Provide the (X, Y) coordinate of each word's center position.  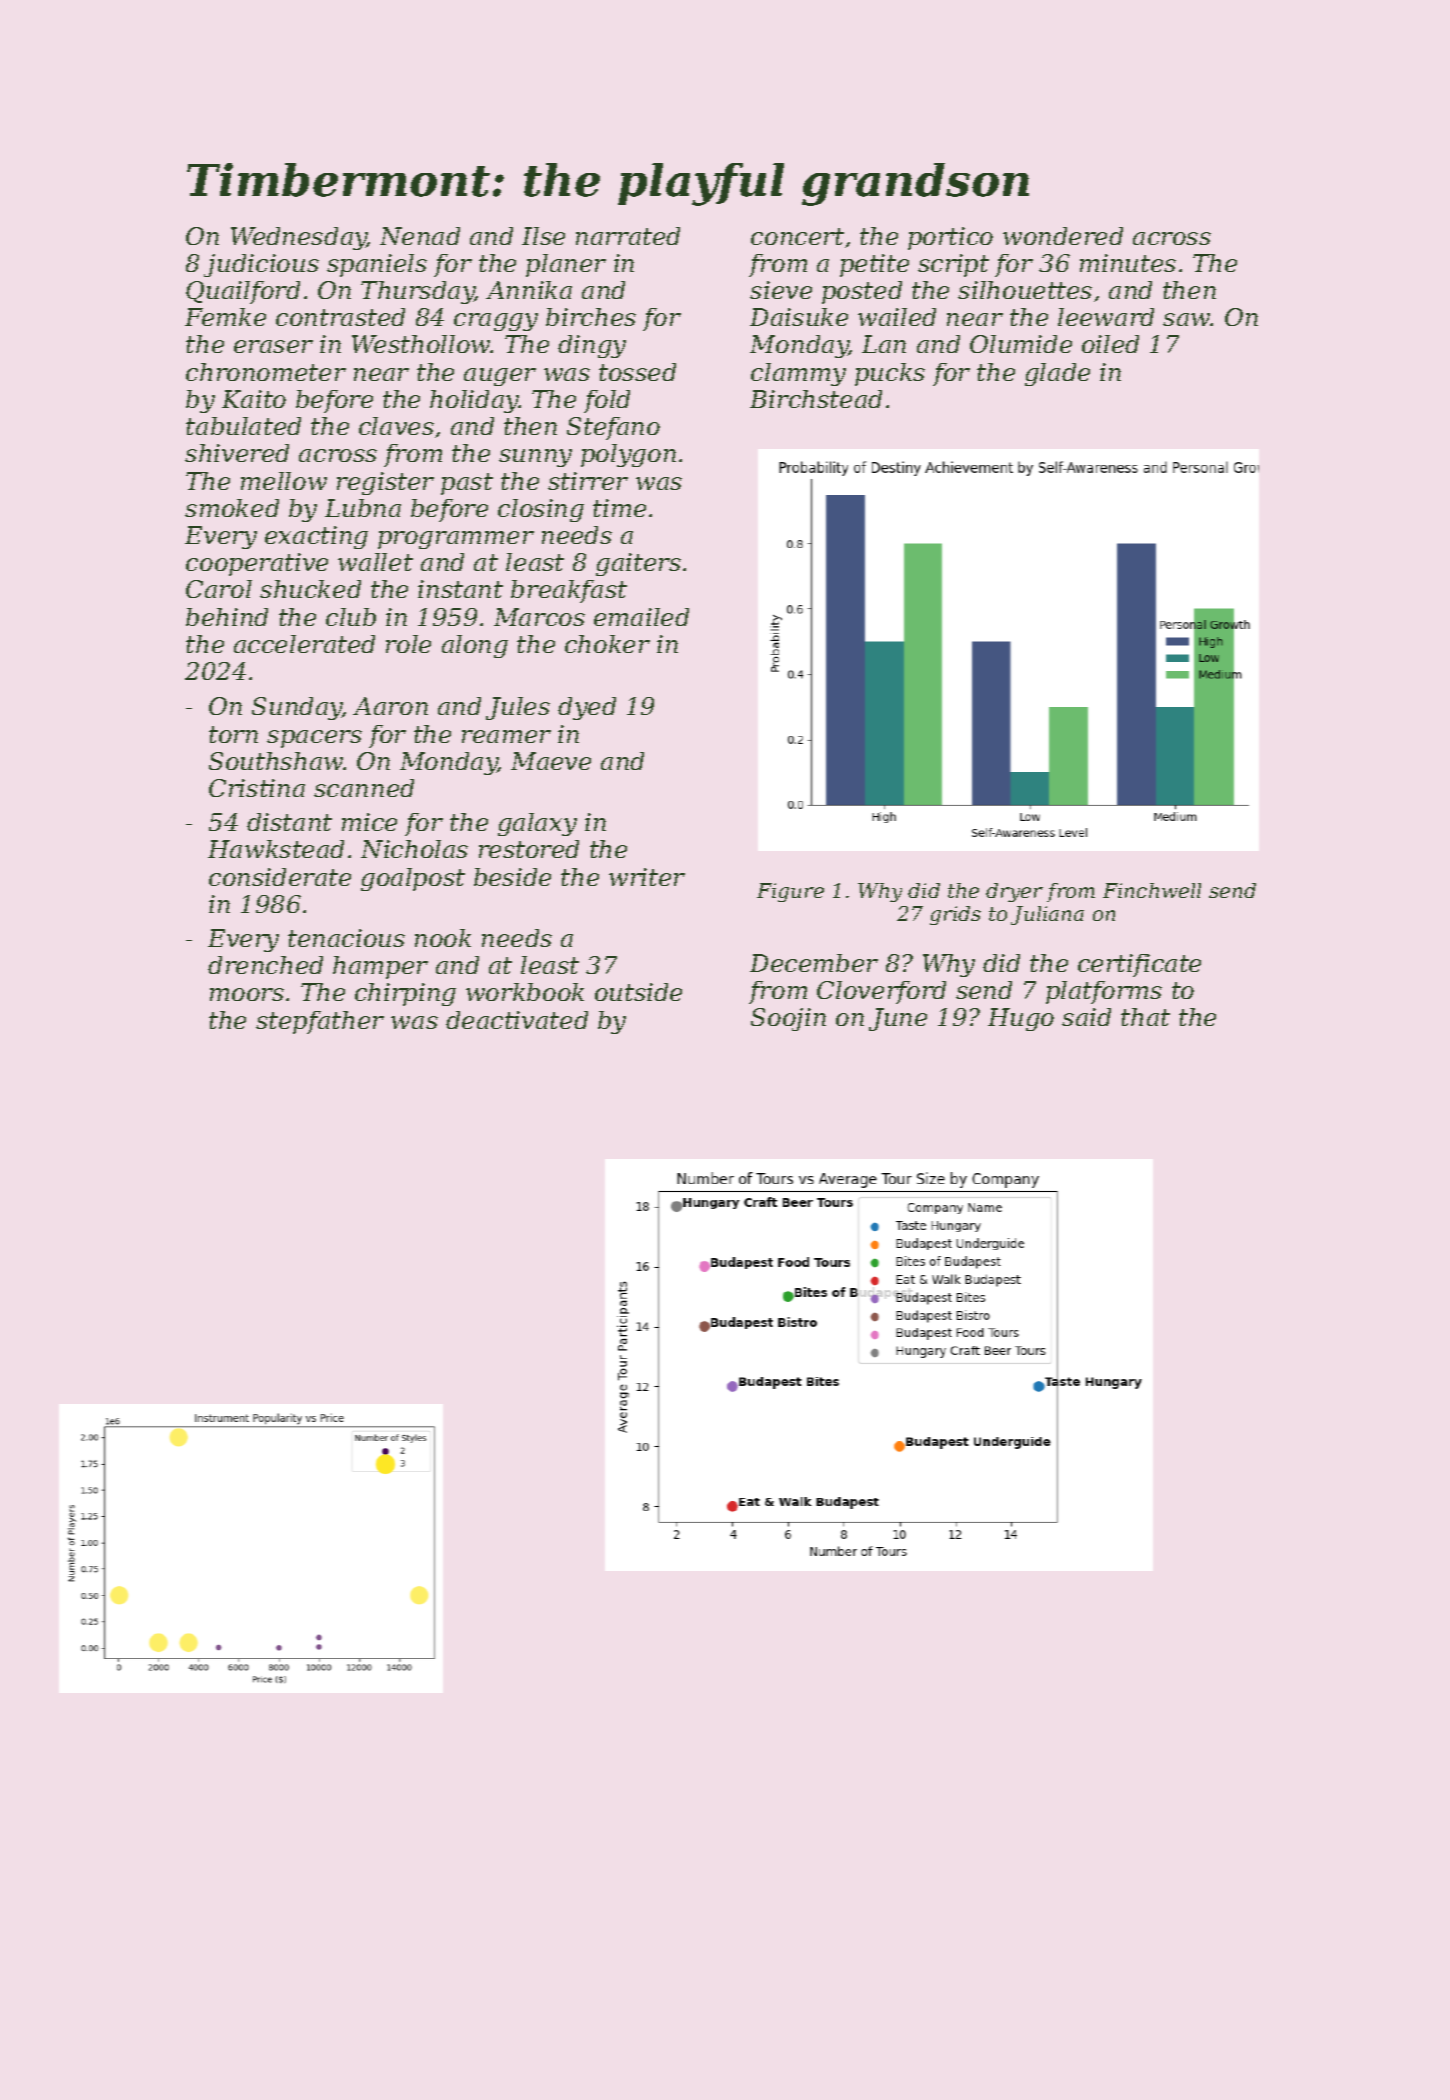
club (351, 617)
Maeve (551, 761)
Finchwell (1152, 890)
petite (874, 265)
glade (1057, 374)
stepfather (320, 1022)
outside (638, 992)
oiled (1110, 344)
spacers (314, 739)
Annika (529, 290)
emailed (641, 617)
